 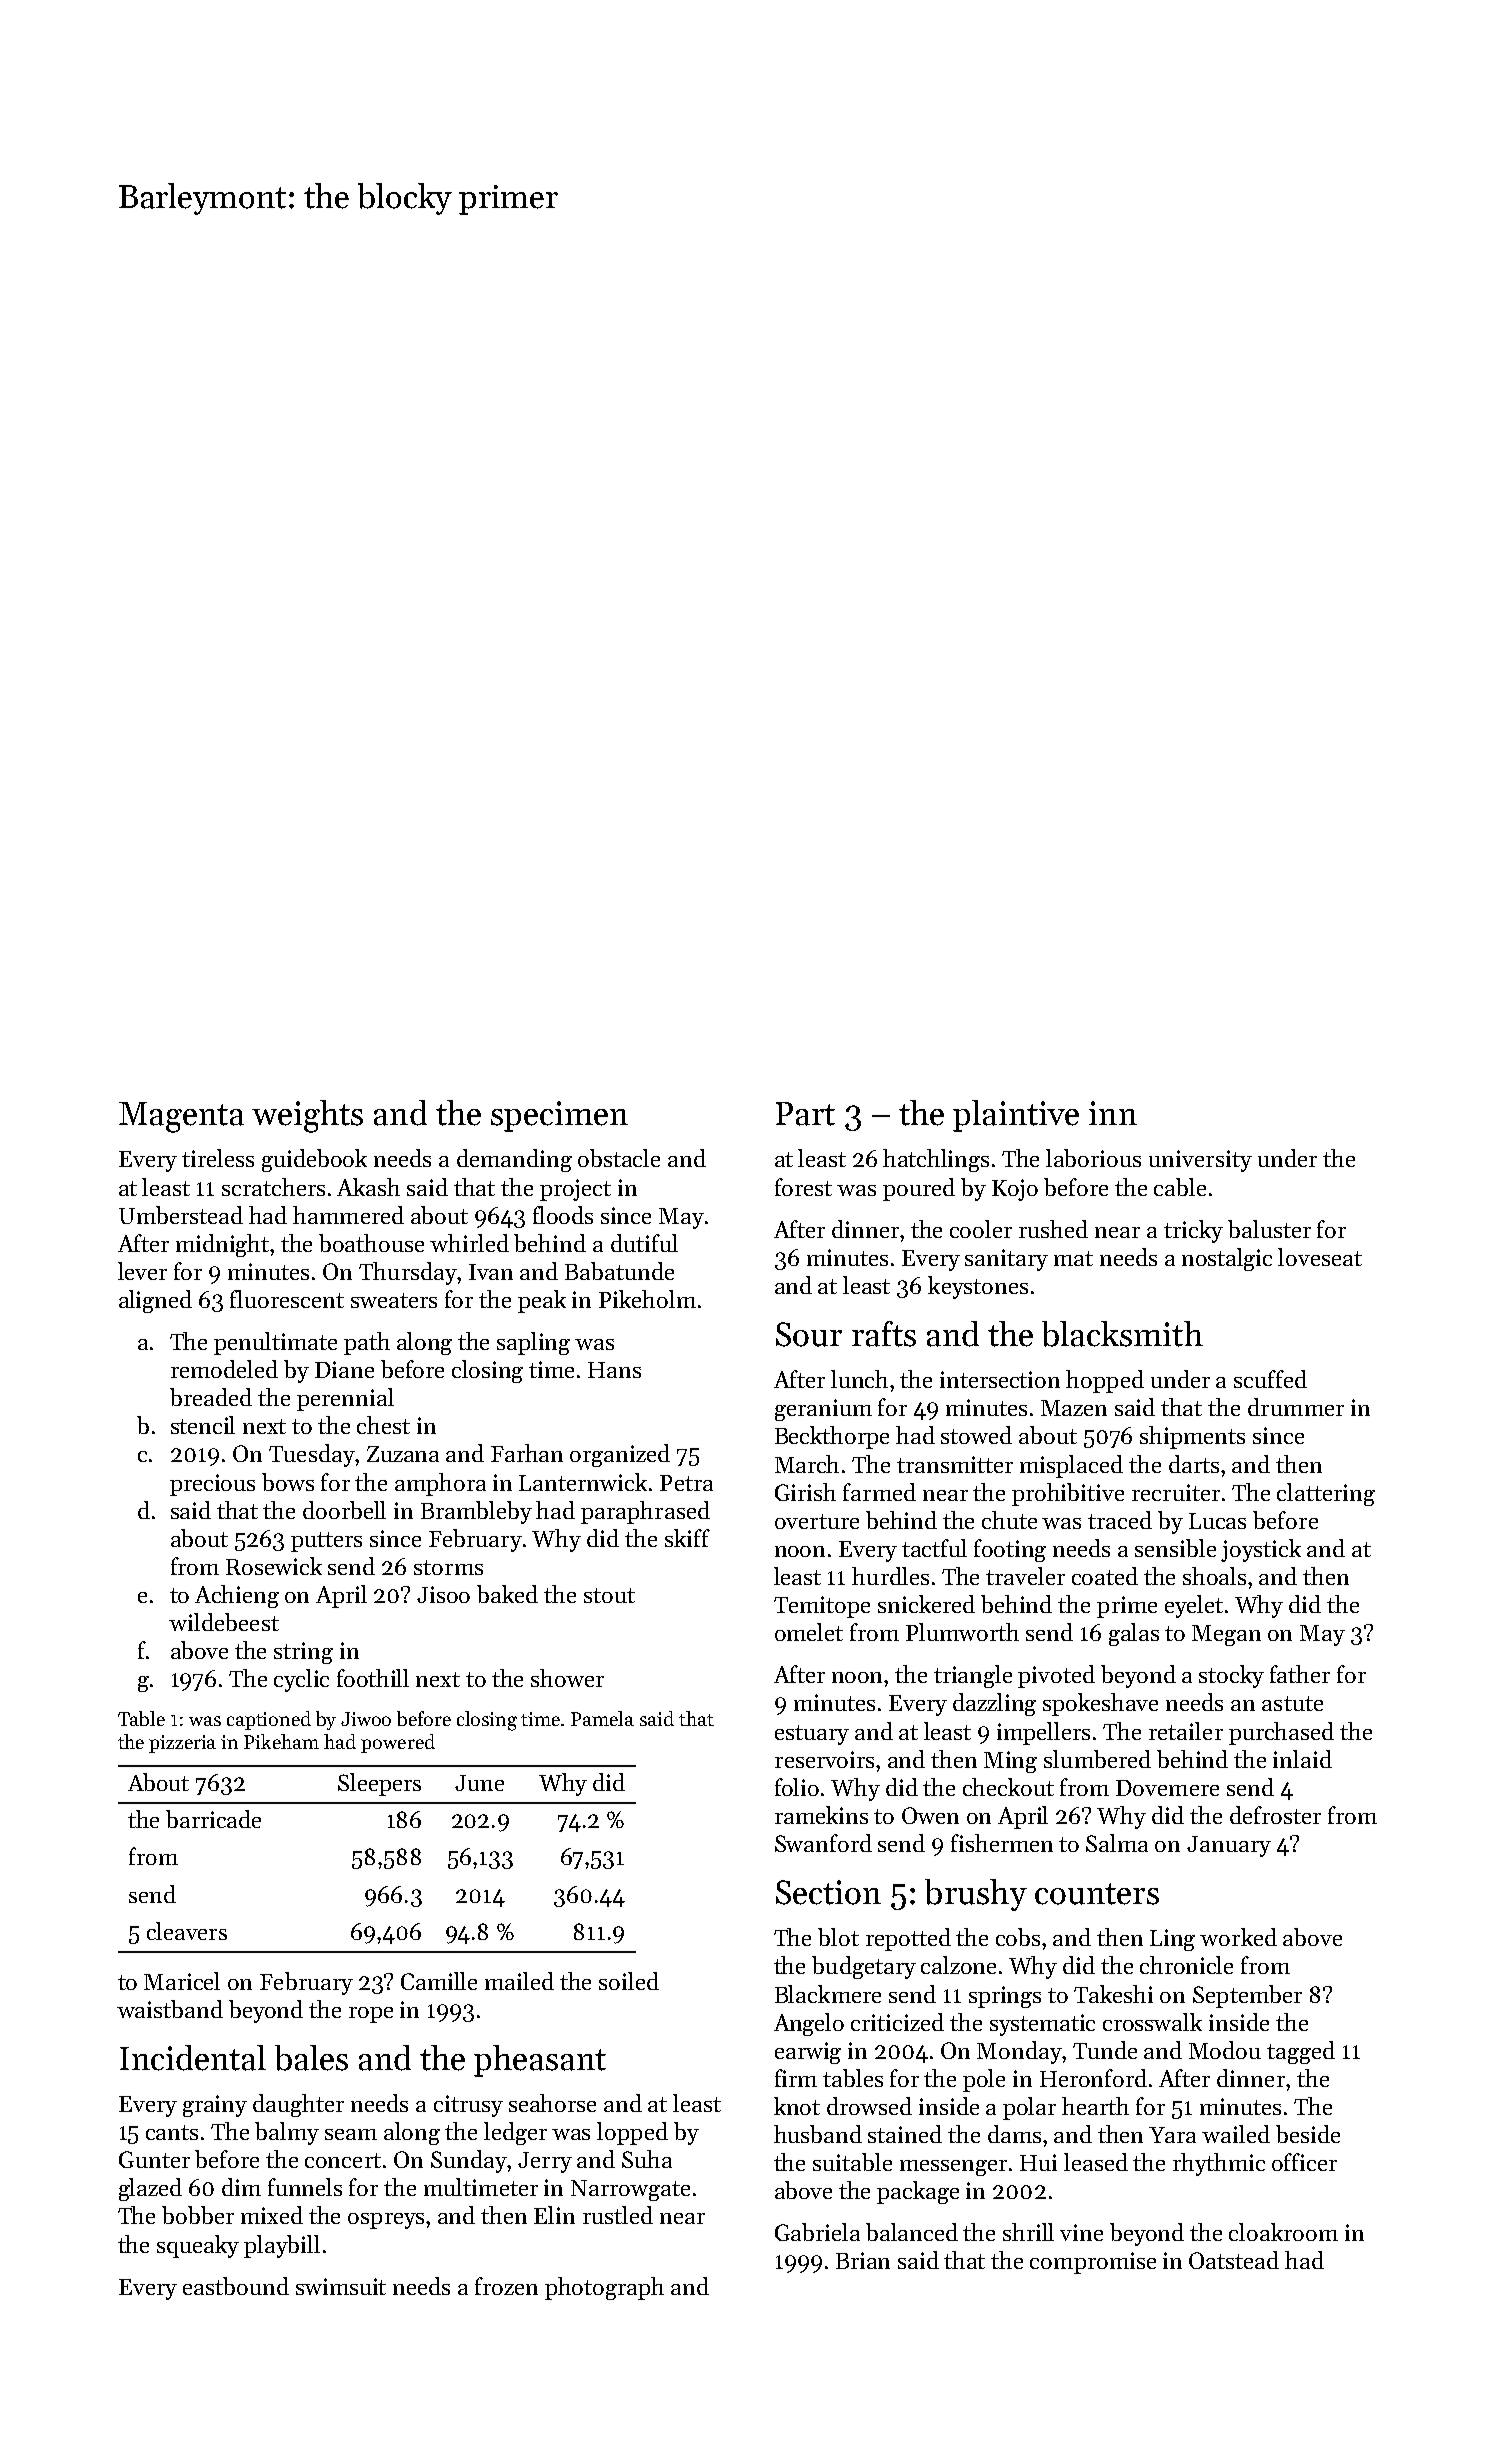 What do you see at coordinates (805, 1114) in the screenshot?
I see `Part` at bounding box center [805, 1114].
